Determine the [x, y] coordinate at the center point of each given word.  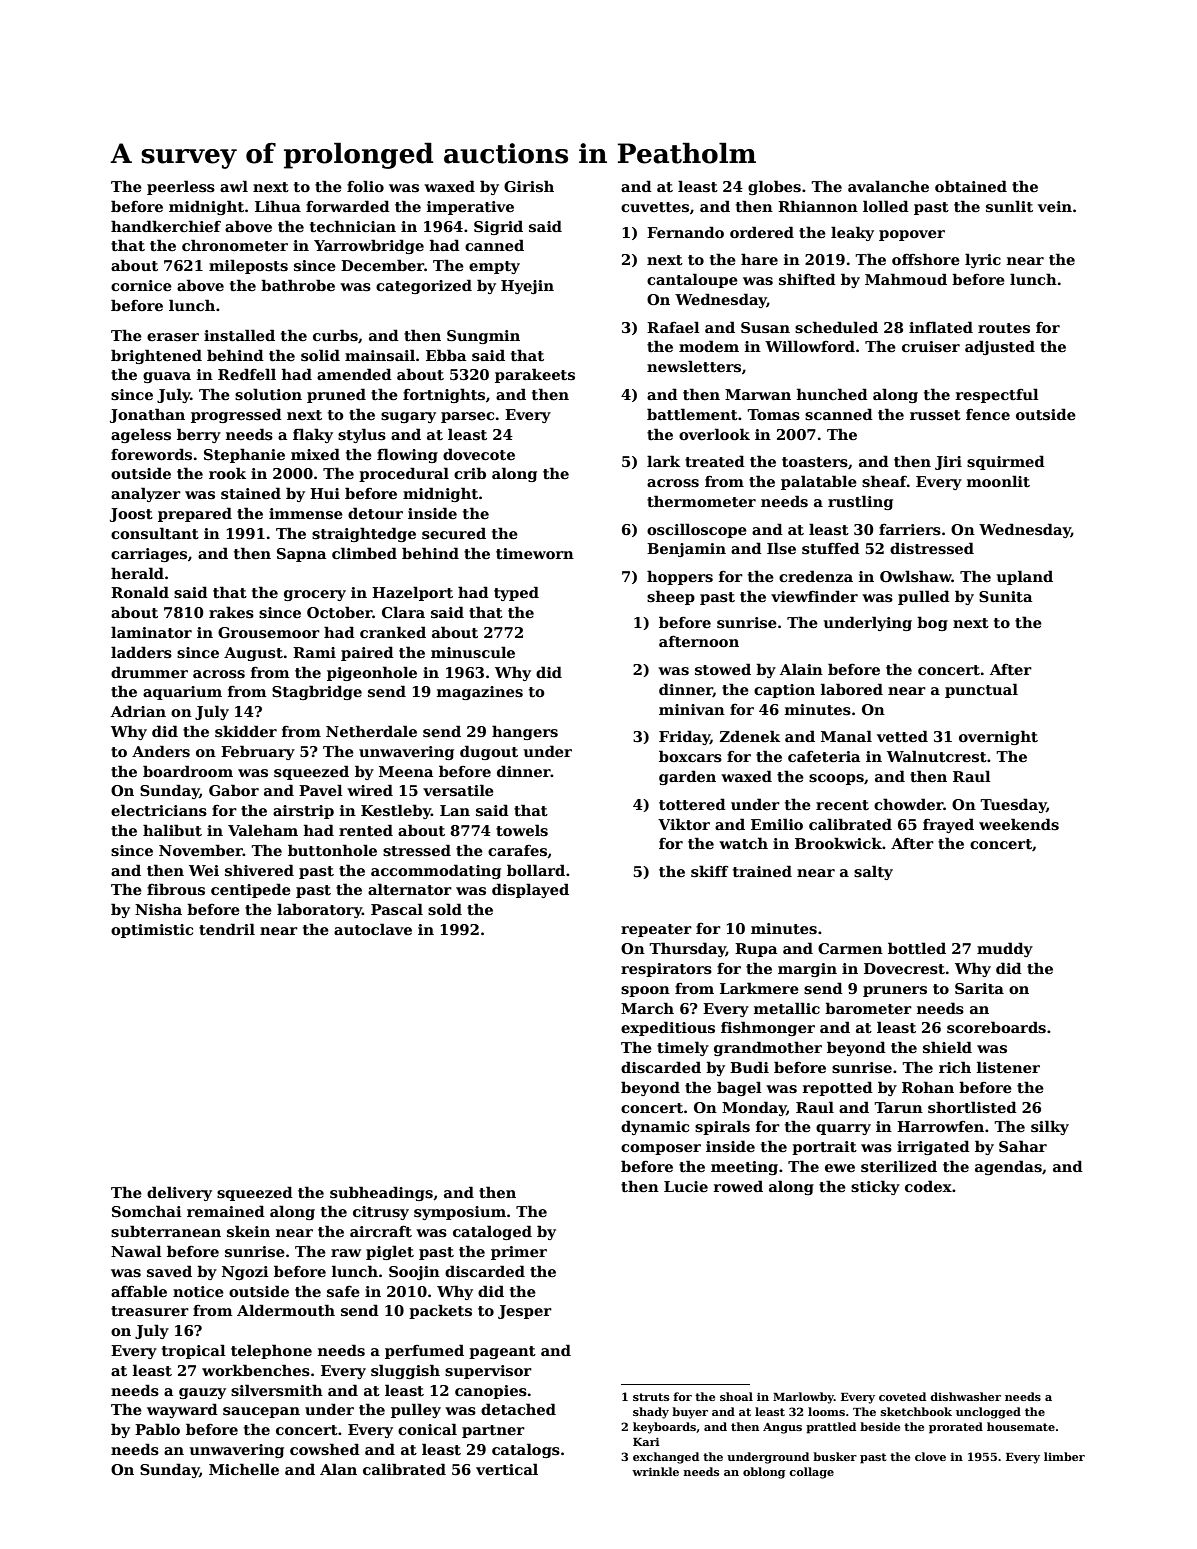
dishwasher [965, 1396]
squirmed [1006, 462]
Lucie [686, 1186]
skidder [246, 731]
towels [522, 830]
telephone [271, 1351]
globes [774, 187]
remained [226, 1211]
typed [516, 593]
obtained [971, 186]
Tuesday [1013, 805]
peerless [181, 187]
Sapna [301, 555]
